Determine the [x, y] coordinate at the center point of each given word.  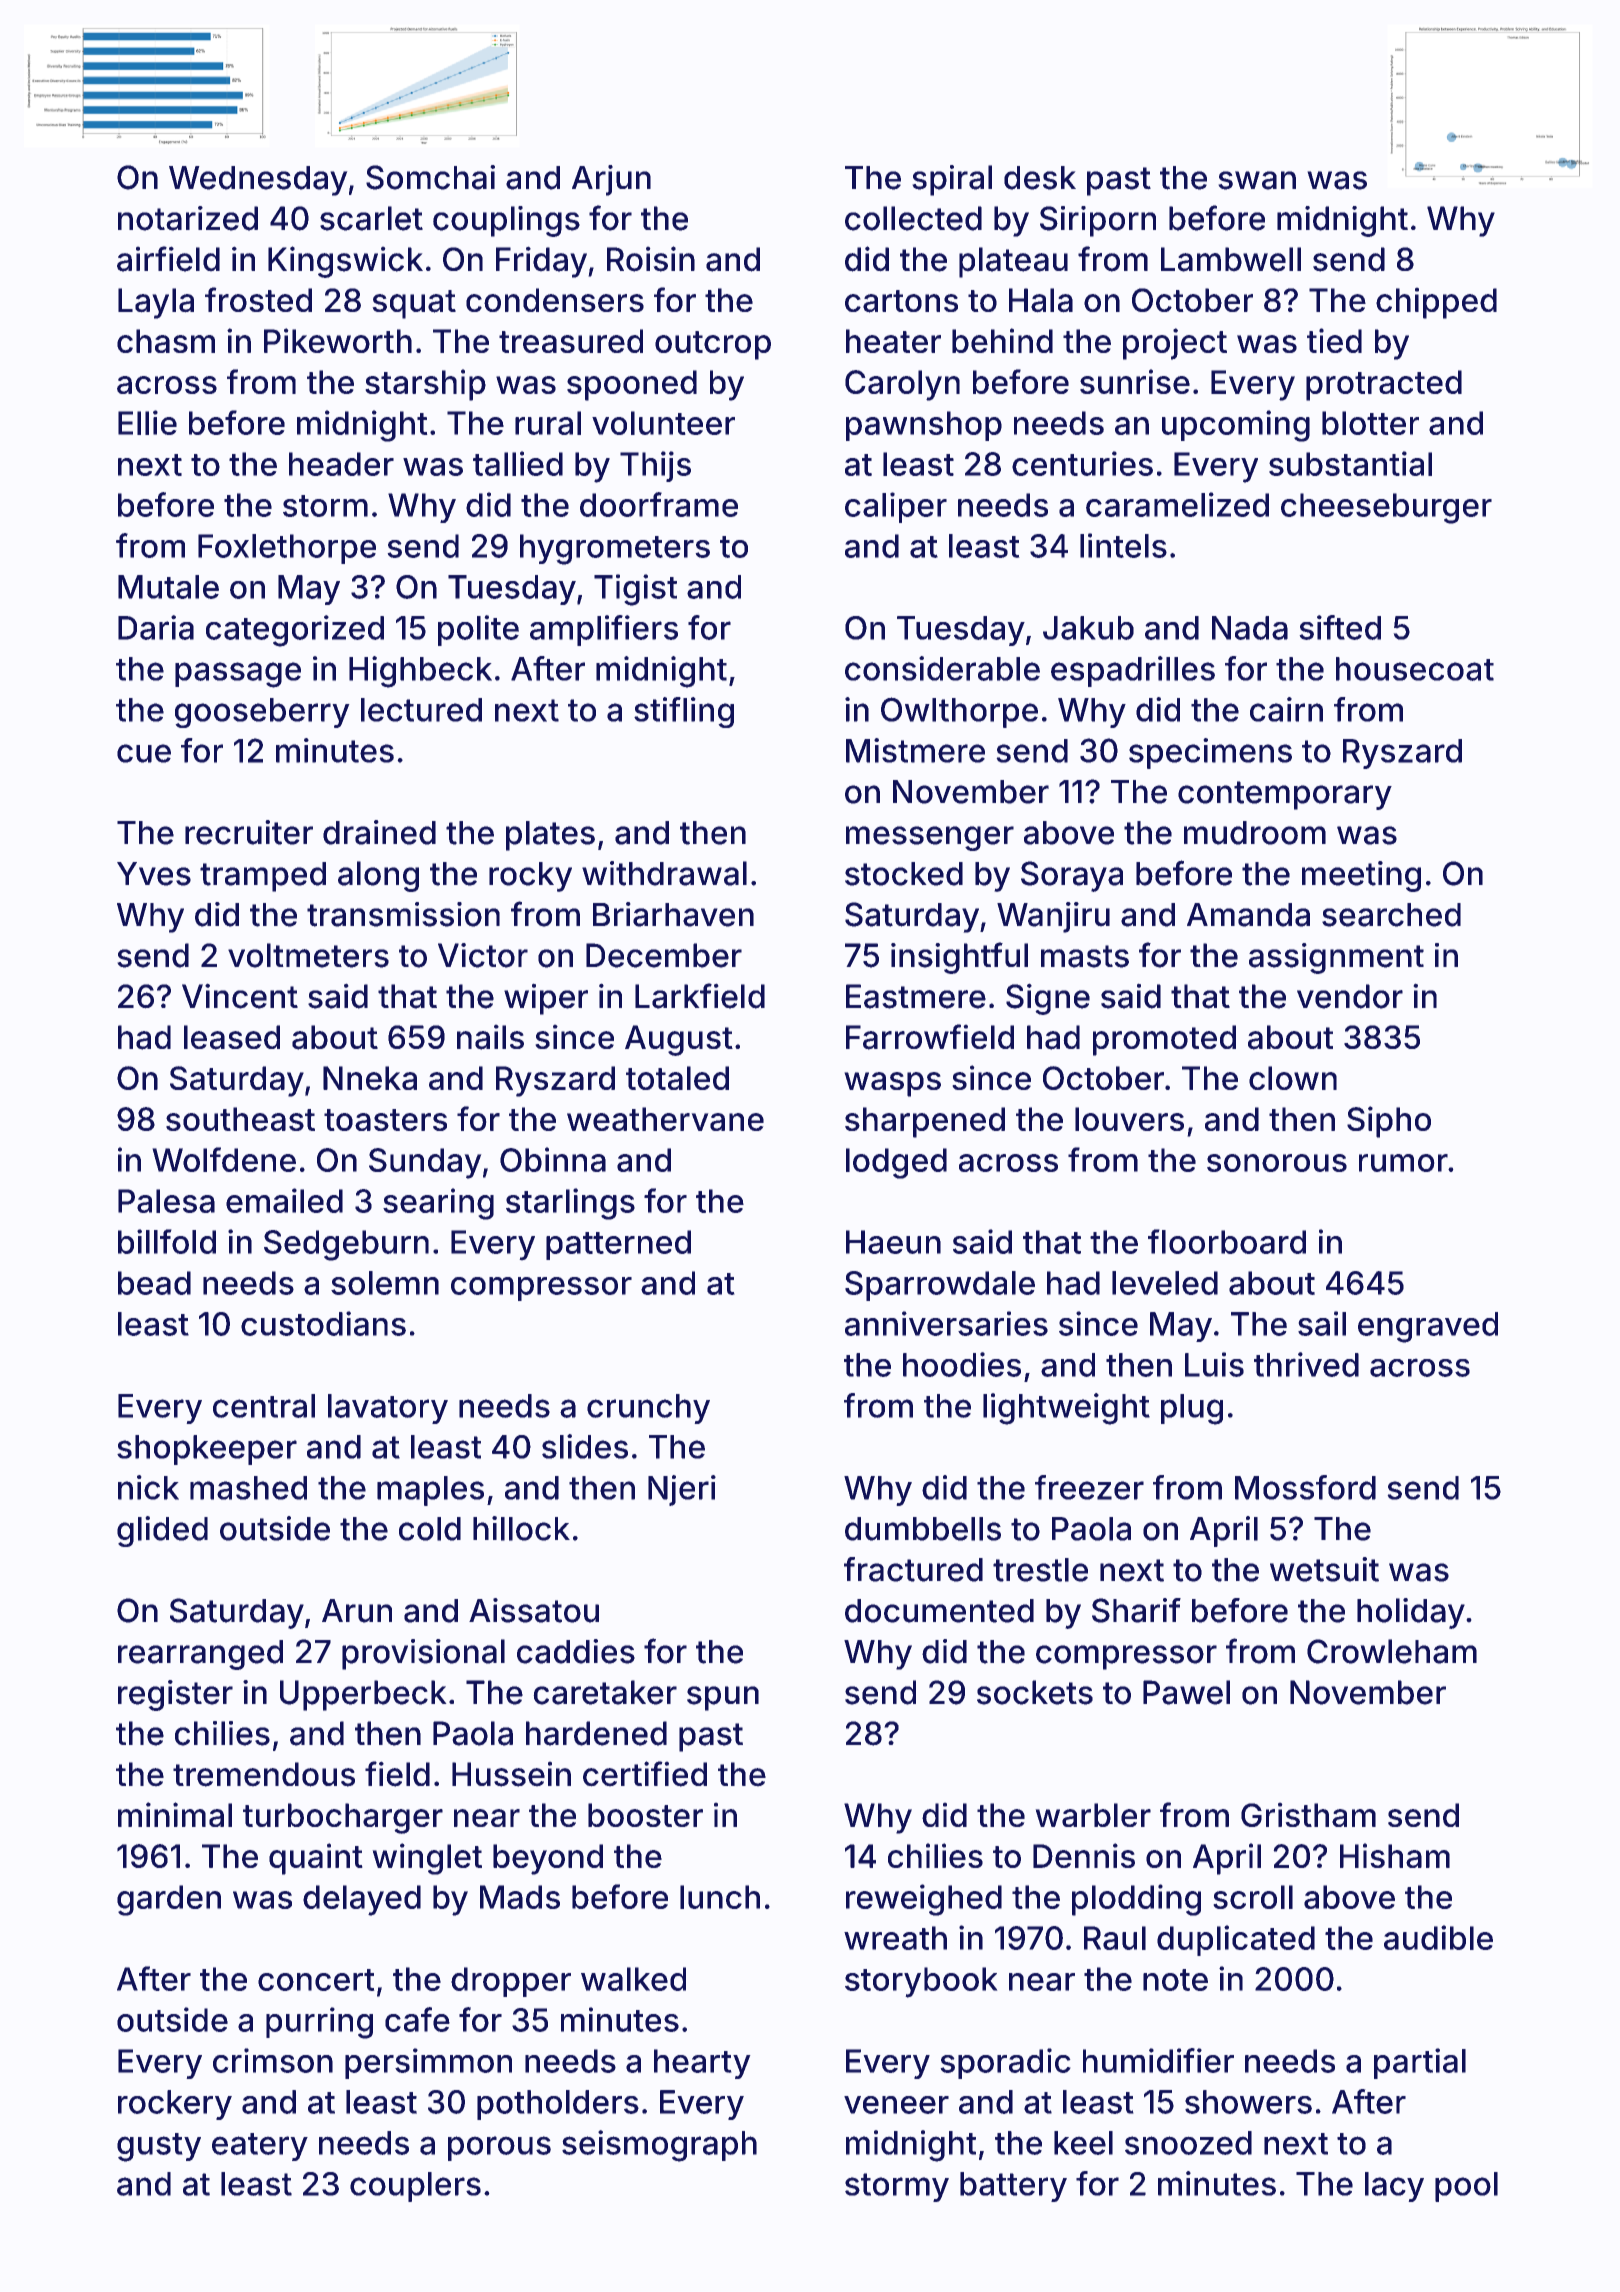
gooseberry [262, 713]
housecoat [1415, 669]
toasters [385, 1120]
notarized [188, 218]
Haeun [893, 1242]
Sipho [1389, 1122]
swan [1257, 180]
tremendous [264, 1774]
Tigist [635, 590]
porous [499, 2148]
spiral [952, 180]
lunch [720, 1897]
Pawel [1186, 1692]
